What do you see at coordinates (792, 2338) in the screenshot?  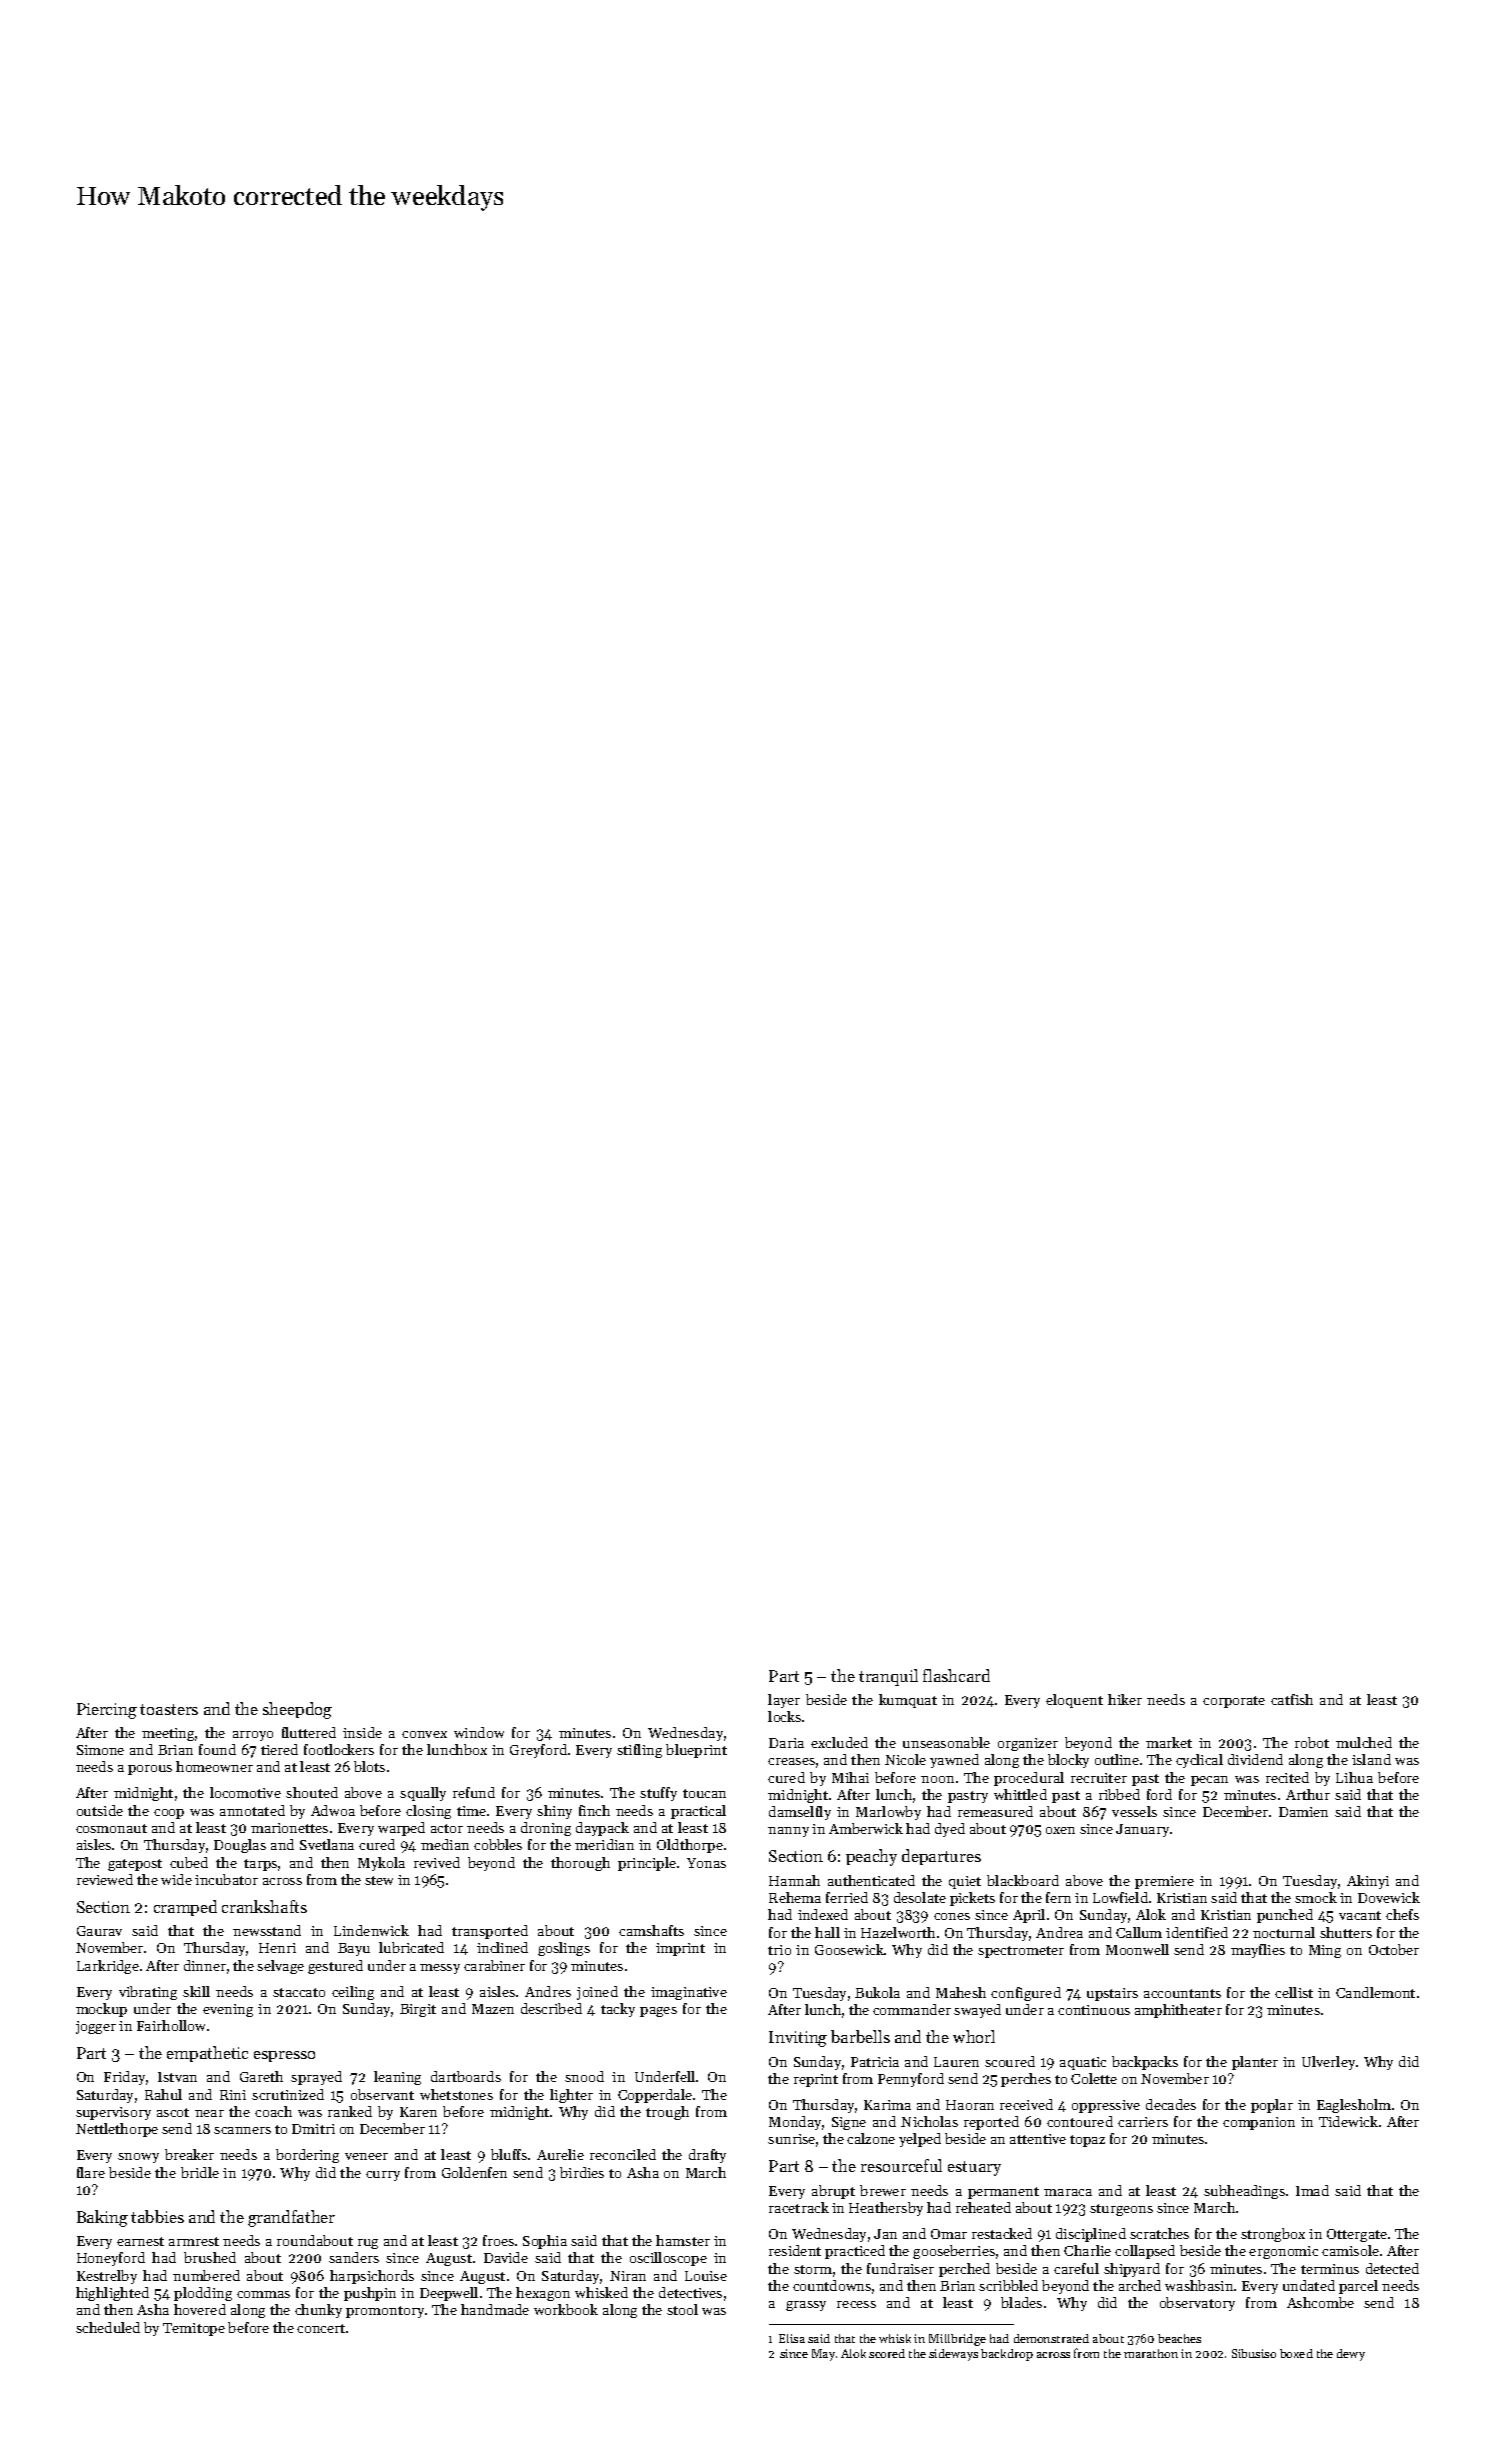 I see `Elisa` at bounding box center [792, 2338].
